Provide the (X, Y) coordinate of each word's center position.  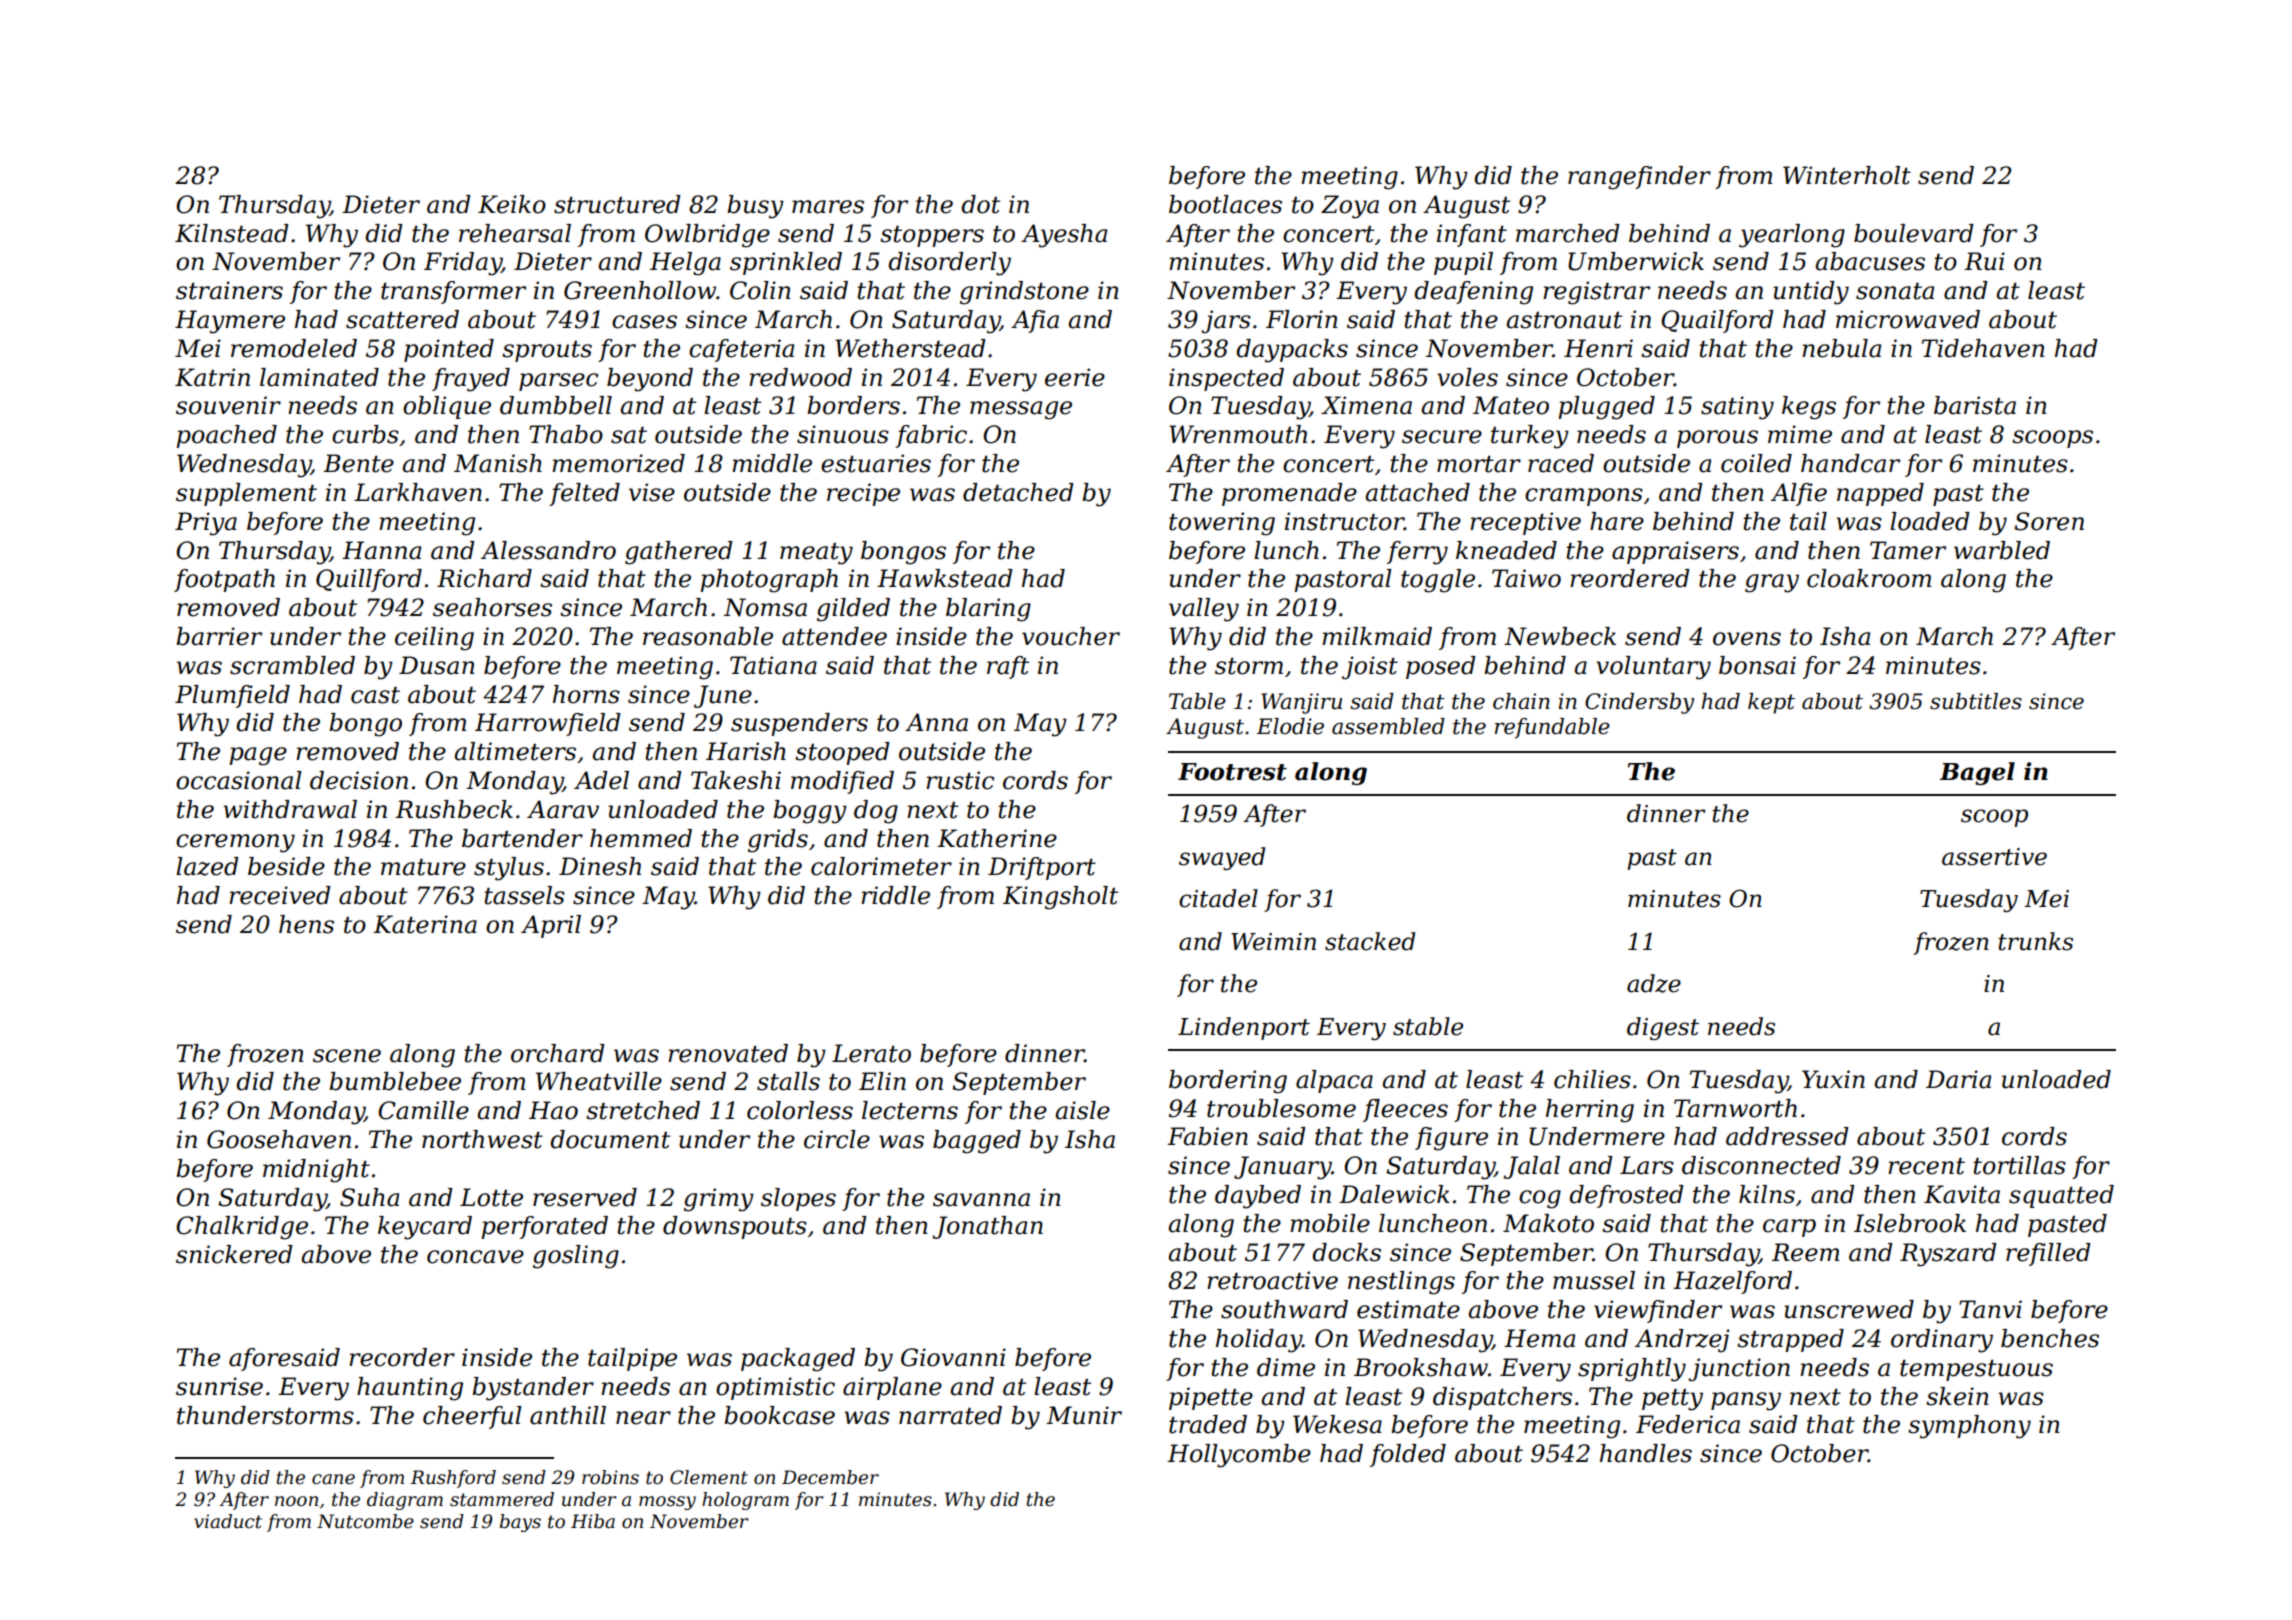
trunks (2035, 941)
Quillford (369, 580)
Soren (2049, 521)
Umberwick (1636, 261)
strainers (229, 290)
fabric (931, 436)
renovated (728, 1053)
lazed (207, 866)
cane (333, 1479)
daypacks (1292, 351)
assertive (1994, 857)
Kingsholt (1060, 898)
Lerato (871, 1053)
